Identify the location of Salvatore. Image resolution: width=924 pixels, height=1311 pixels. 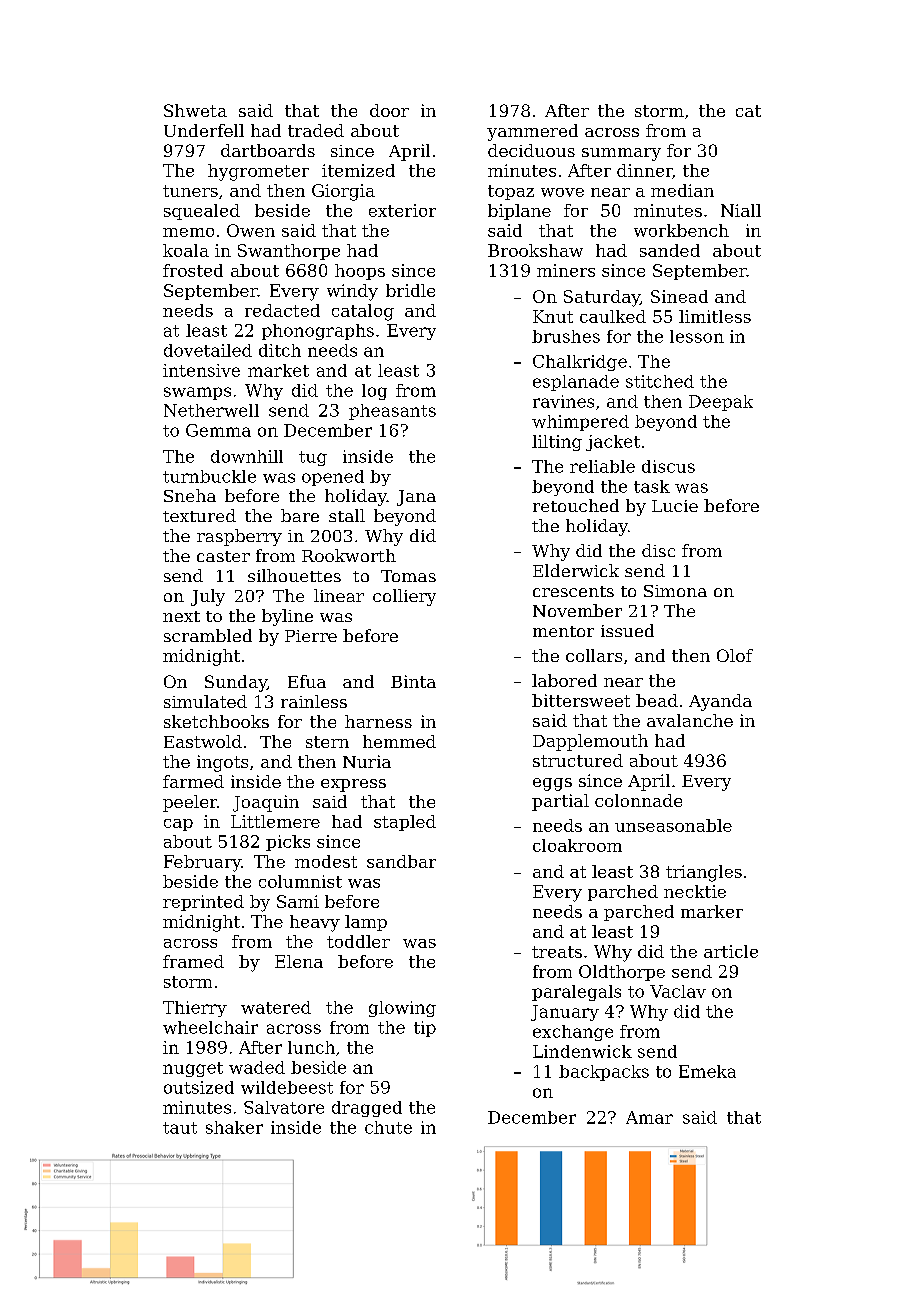
(284, 1107).
